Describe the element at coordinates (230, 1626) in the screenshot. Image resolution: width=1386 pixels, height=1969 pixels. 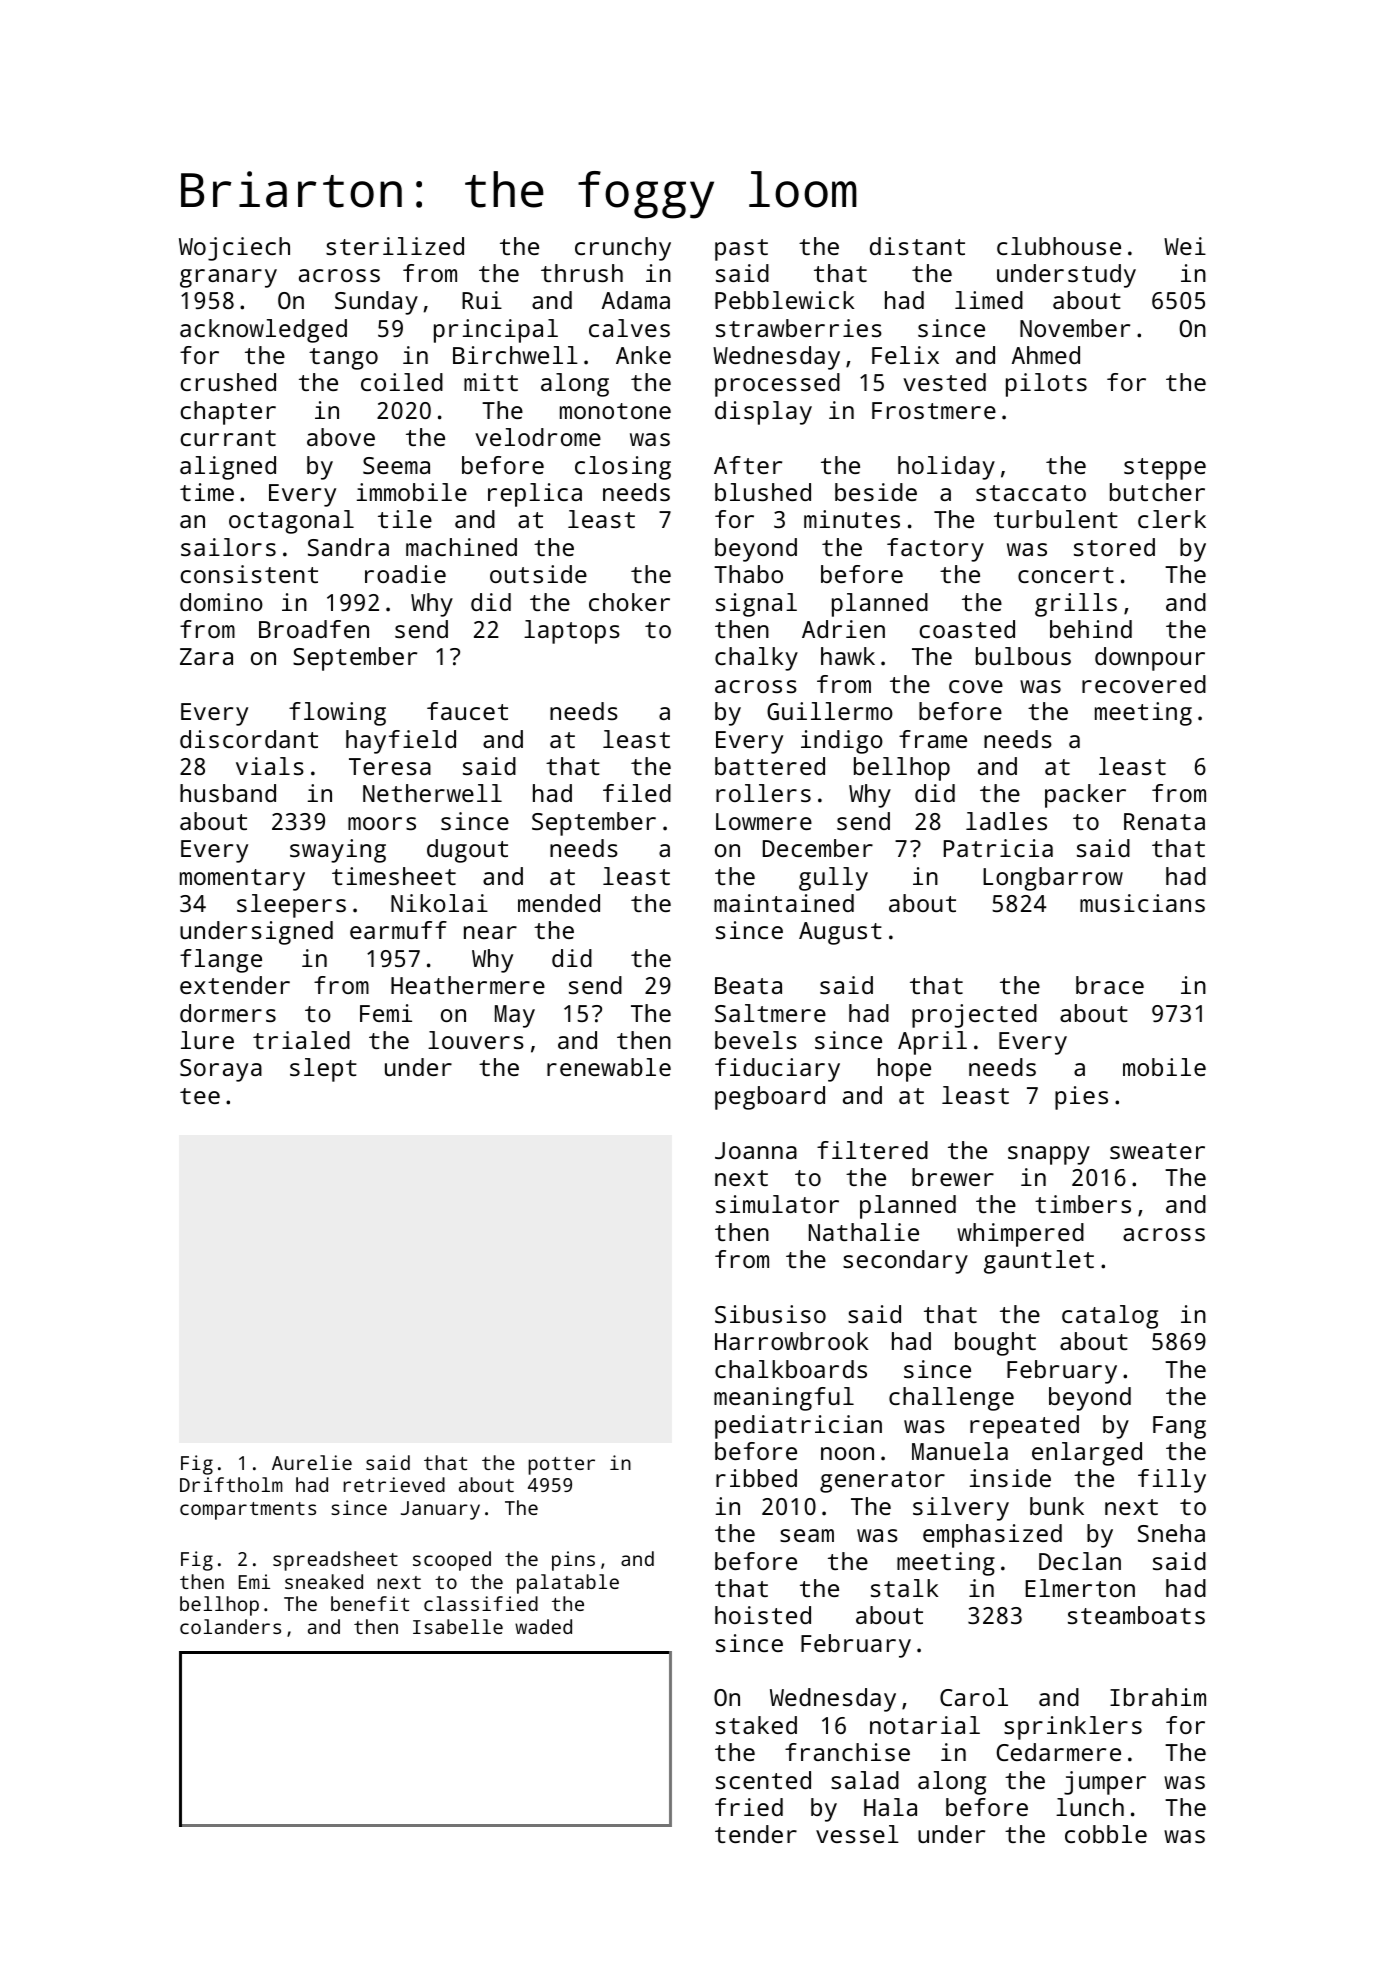
I see `colanders` at that location.
